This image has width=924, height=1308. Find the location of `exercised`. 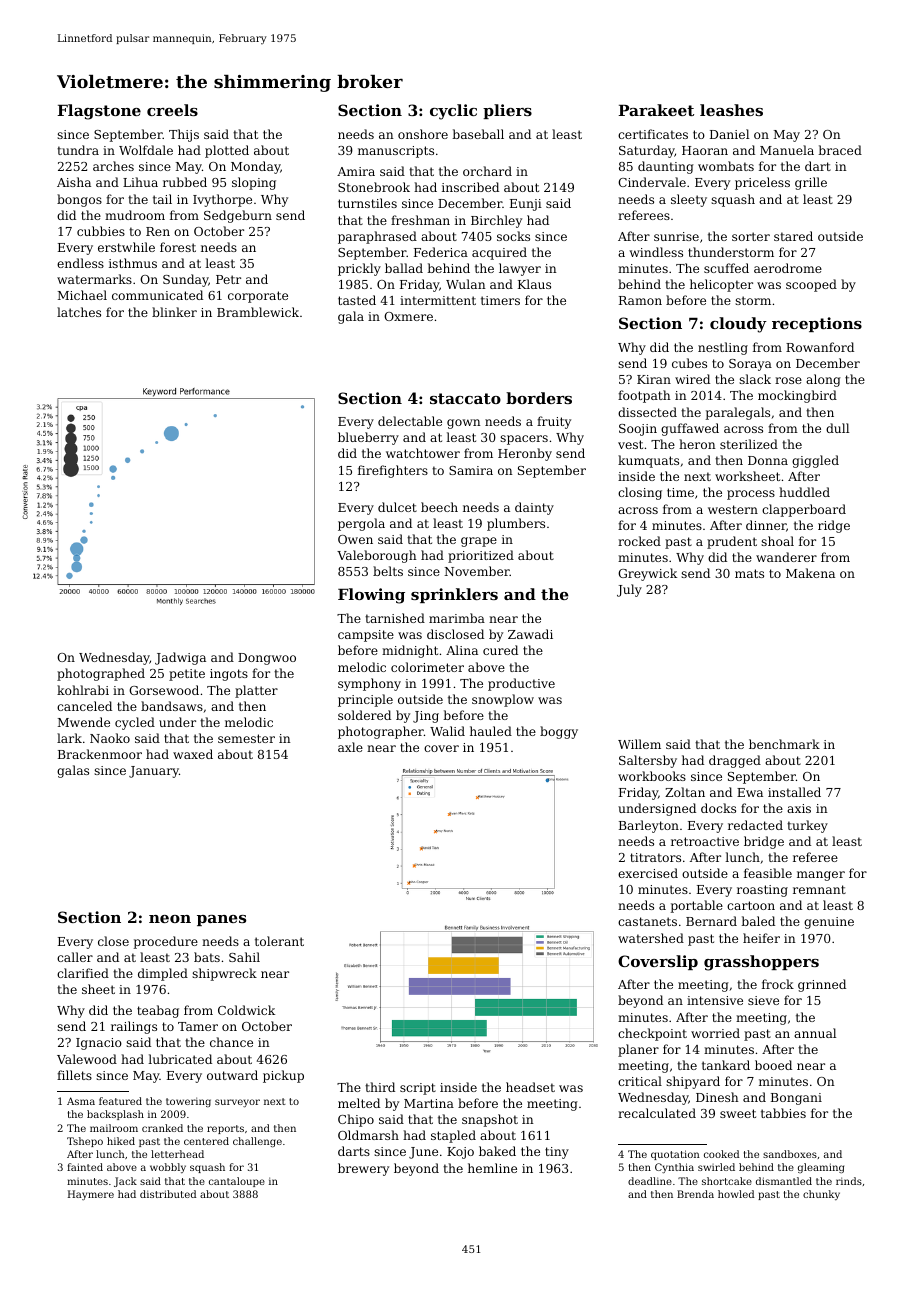

exercised is located at coordinates (648, 873).
